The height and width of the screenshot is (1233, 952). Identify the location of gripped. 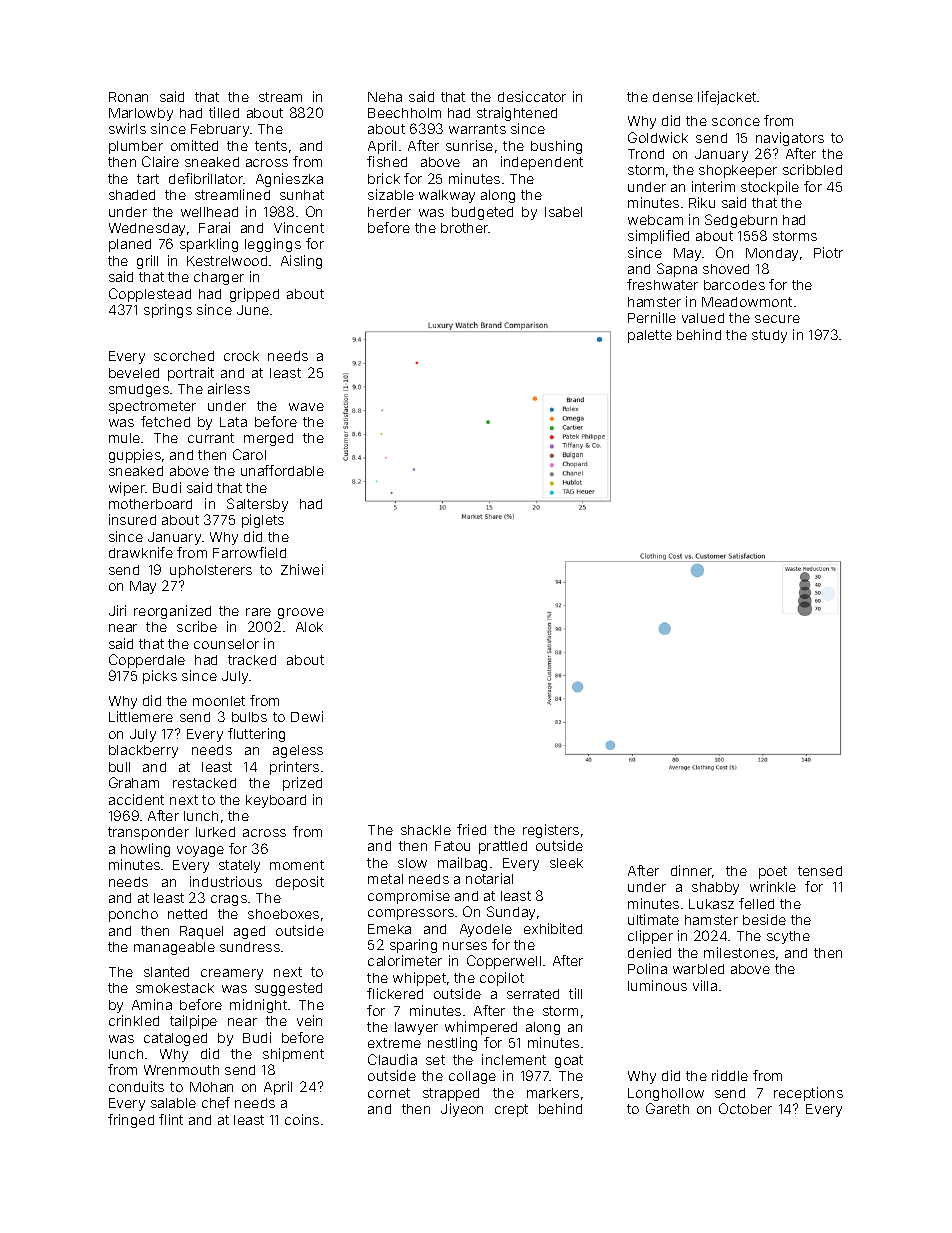
(254, 295).
